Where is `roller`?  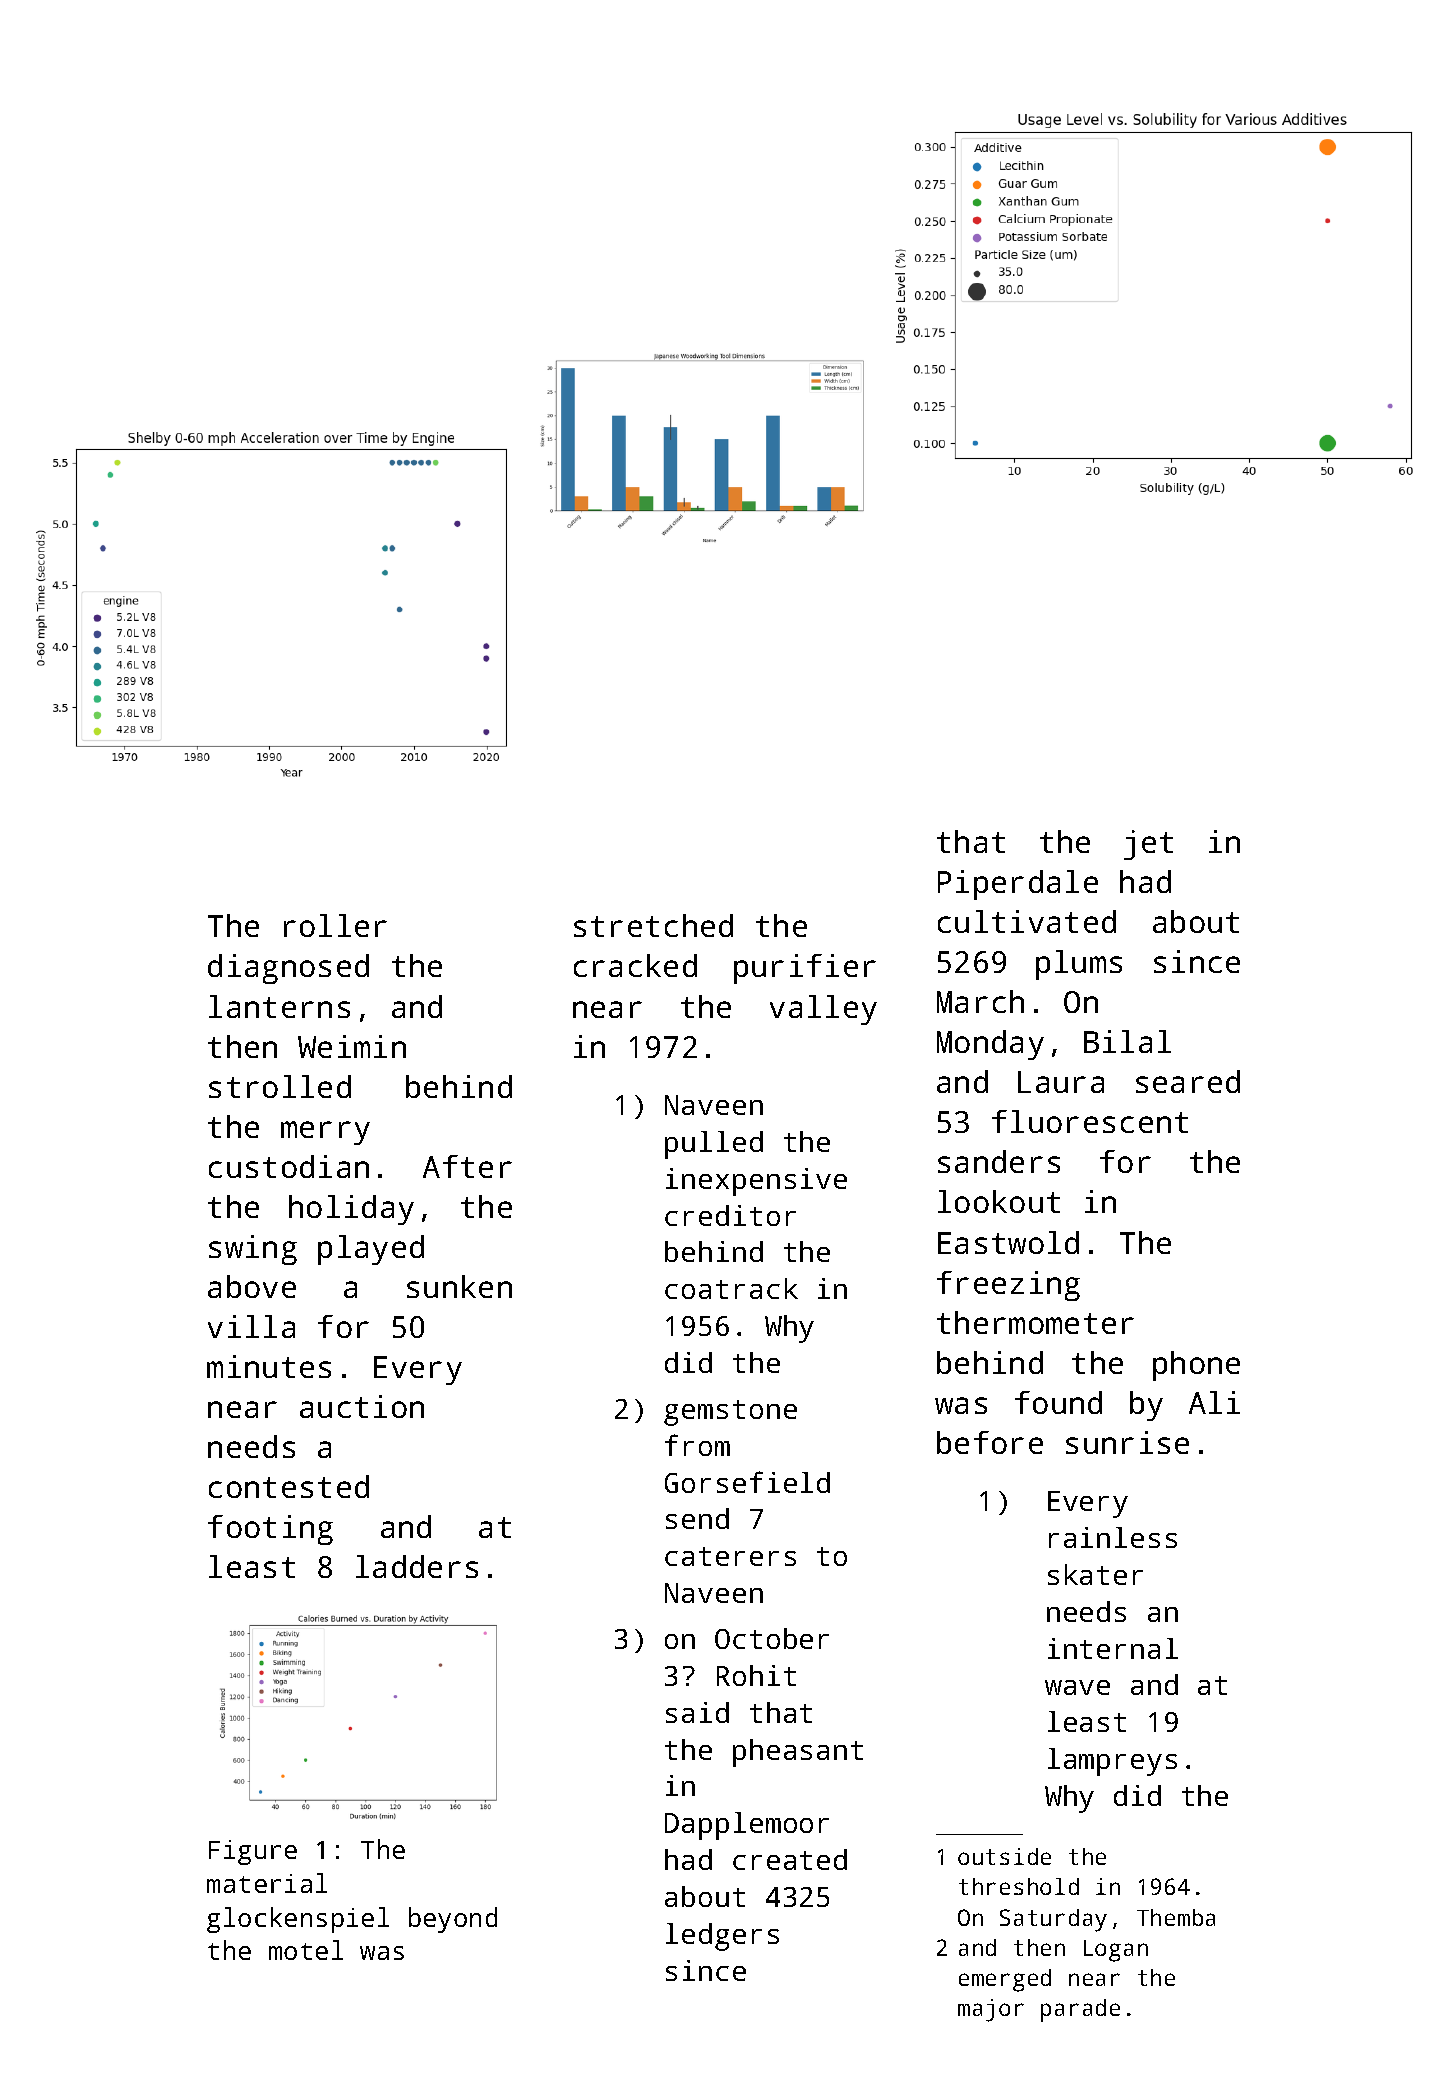
roller is located at coordinates (335, 925).
